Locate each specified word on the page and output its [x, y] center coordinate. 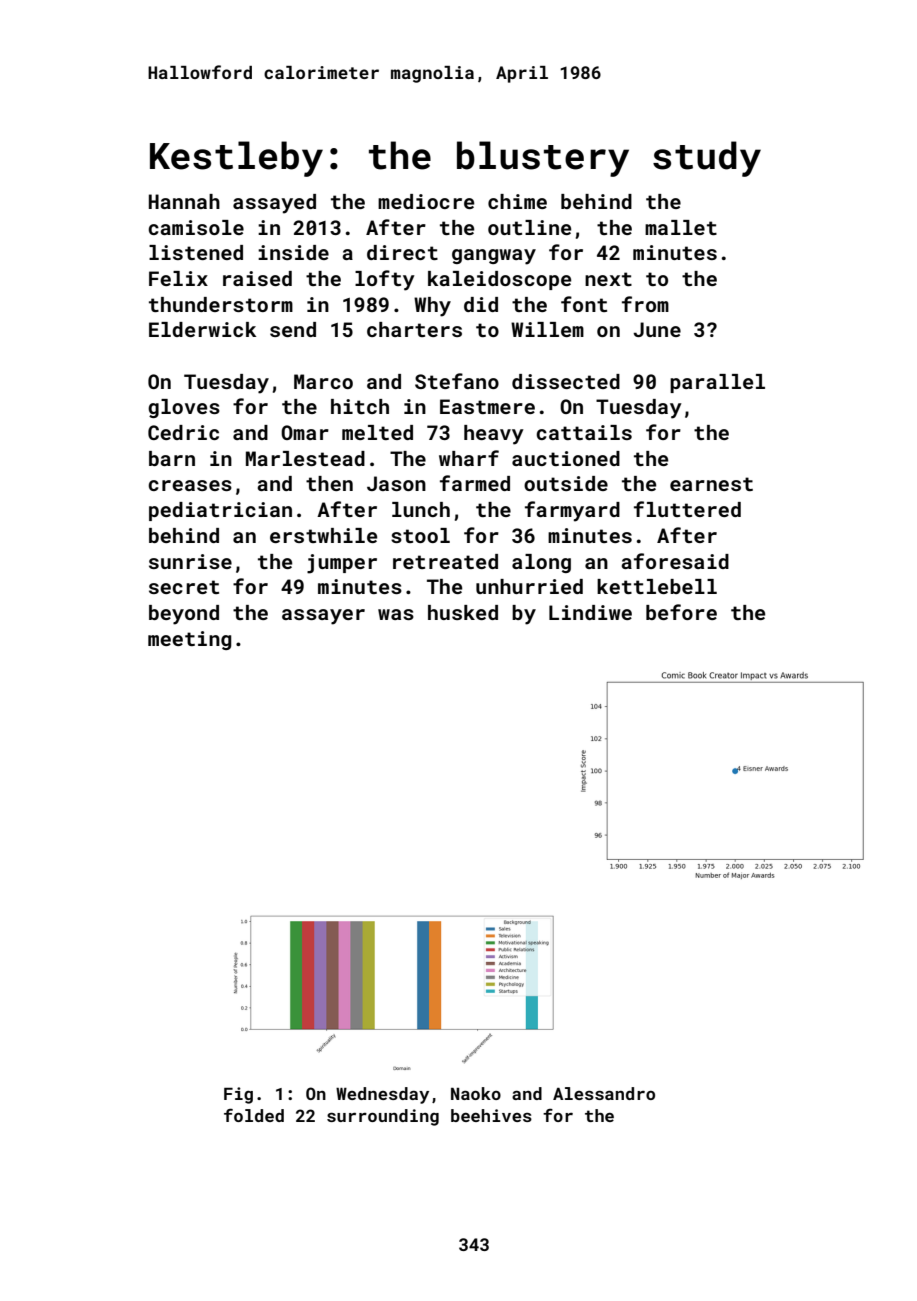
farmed [475, 483]
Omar [305, 432]
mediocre [426, 201]
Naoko [476, 1093]
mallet [681, 227]
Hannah [184, 201]
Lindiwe [590, 612]
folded [254, 1115]
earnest [711, 484]
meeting [189, 640]
